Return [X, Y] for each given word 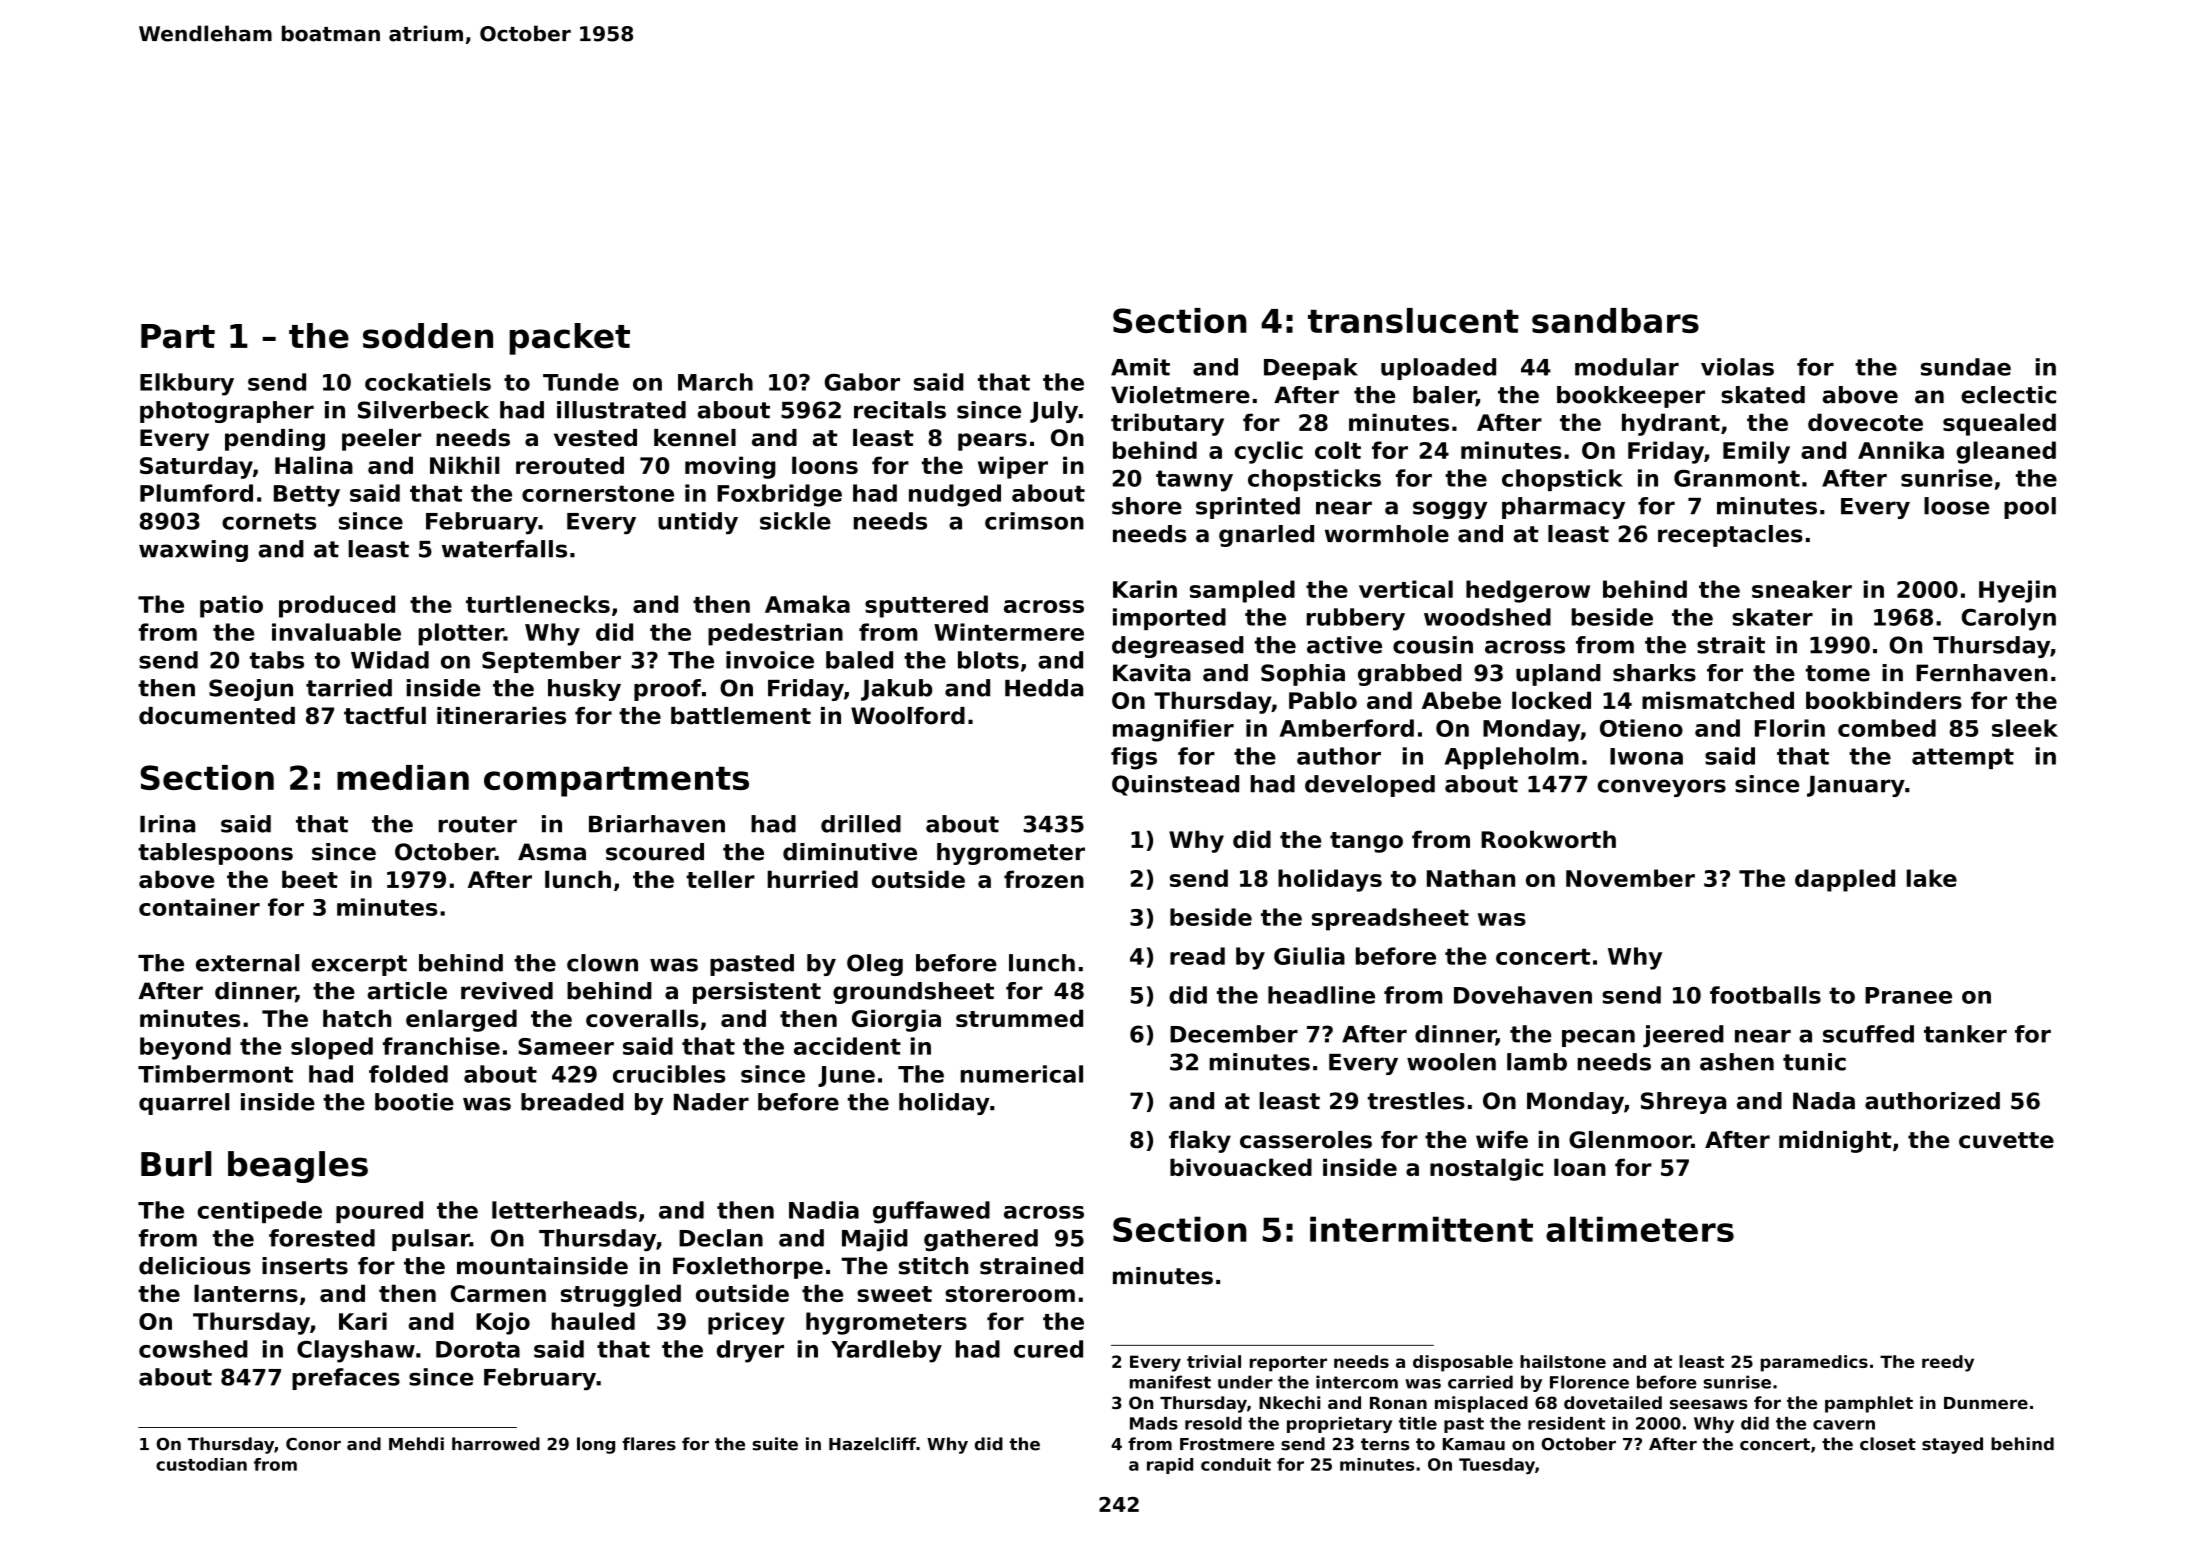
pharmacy [1563, 508]
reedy [1948, 1363]
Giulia [1309, 956]
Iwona [1646, 756]
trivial [1214, 1361]
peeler [381, 440]
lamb [1537, 1062]
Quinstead [1175, 785]
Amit [1140, 367]
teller [720, 879]
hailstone [1563, 1361]
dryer [750, 1351]
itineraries [501, 716]
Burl [176, 1164]
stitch [933, 1266]
